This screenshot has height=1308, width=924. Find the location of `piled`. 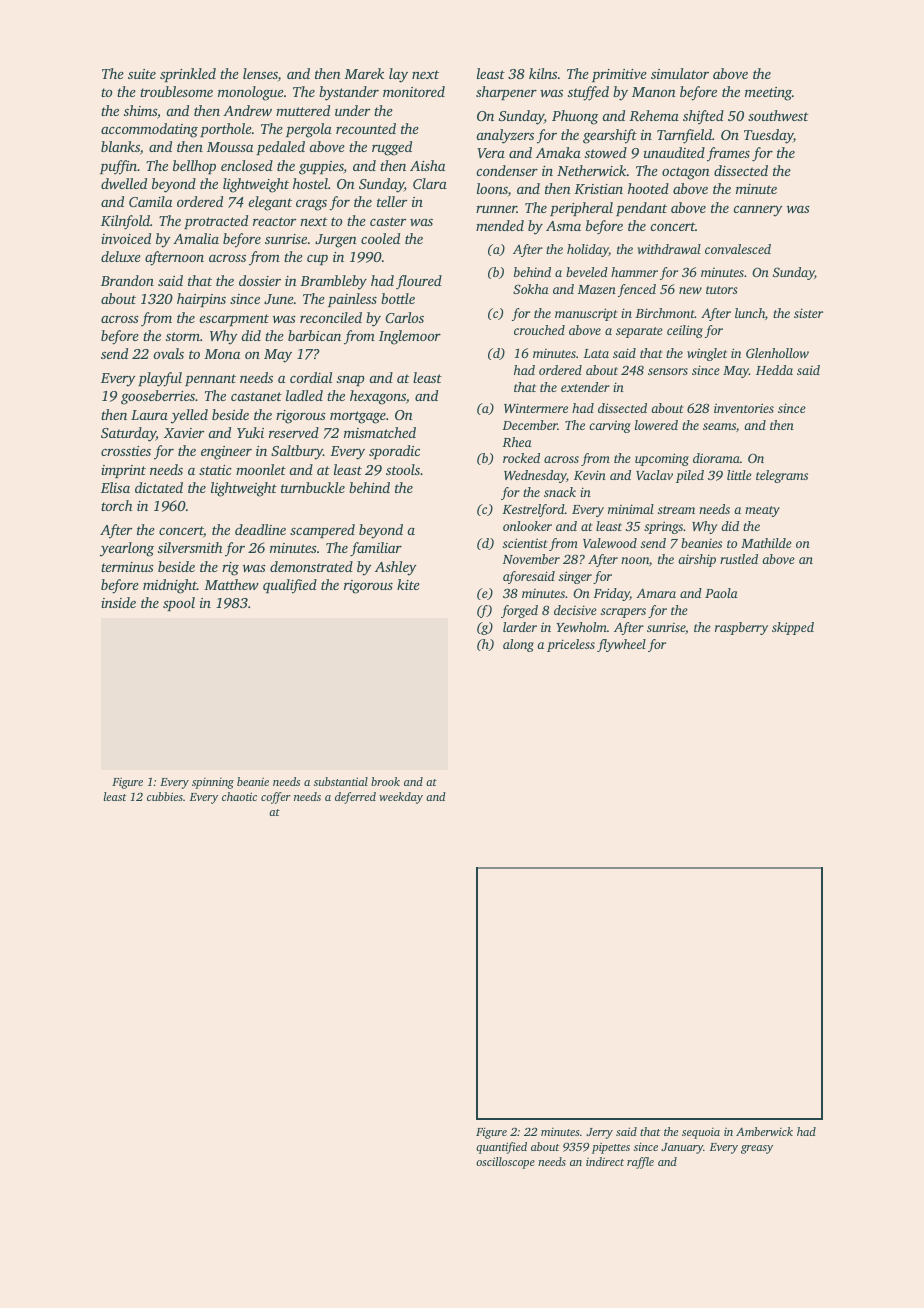

piled is located at coordinates (690, 476).
